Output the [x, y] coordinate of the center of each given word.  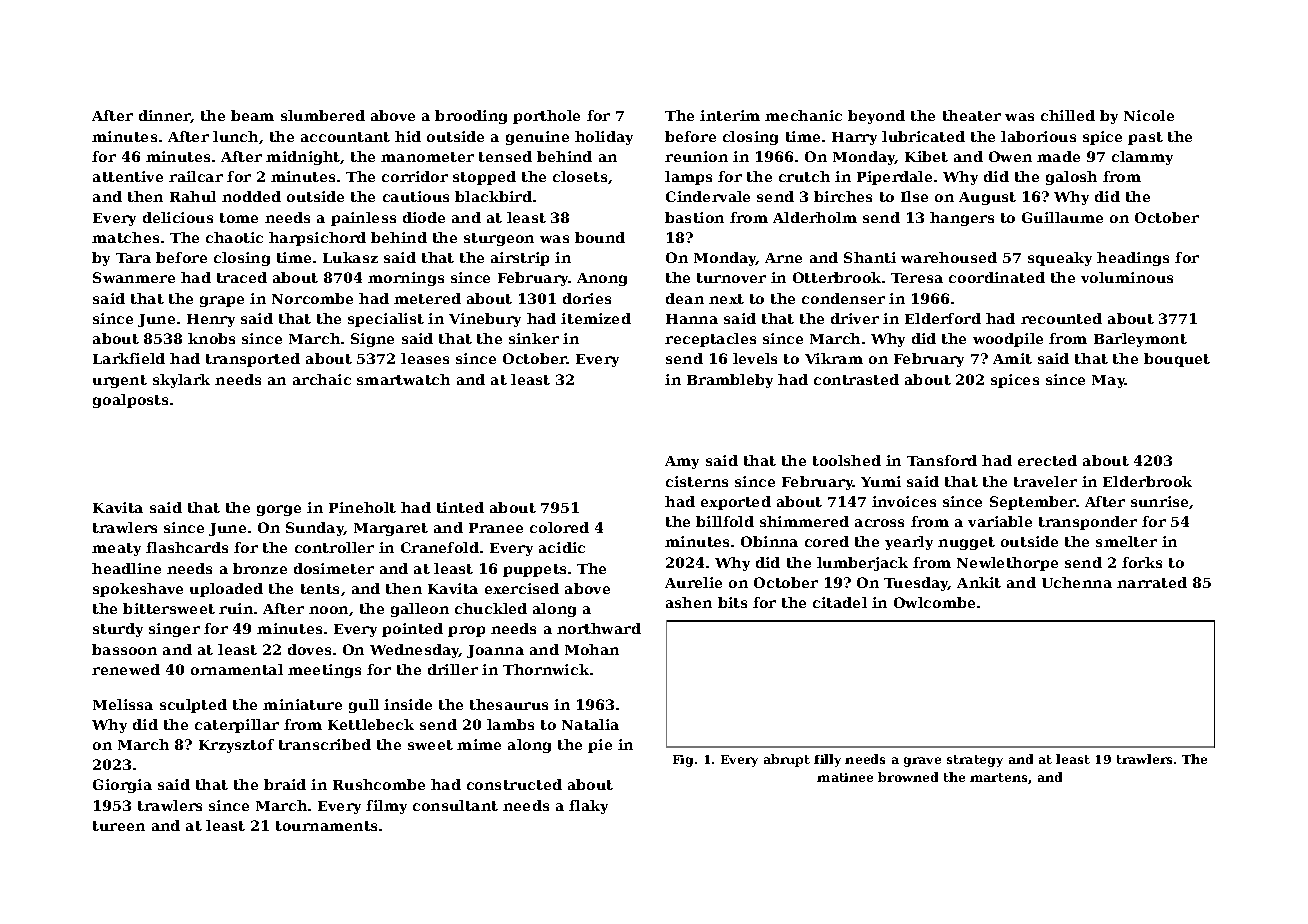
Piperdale [894, 178]
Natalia [590, 724]
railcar [196, 176]
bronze [260, 568]
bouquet [1177, 360]
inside [408, 704]
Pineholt [362, 507]
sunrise [1159, 501]
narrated [1152, 582]
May [1108, 381]
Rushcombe [379, 784]
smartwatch [403, 379]
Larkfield [129, 358]
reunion [696, 156]
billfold [725, 521]
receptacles [710, 340]
